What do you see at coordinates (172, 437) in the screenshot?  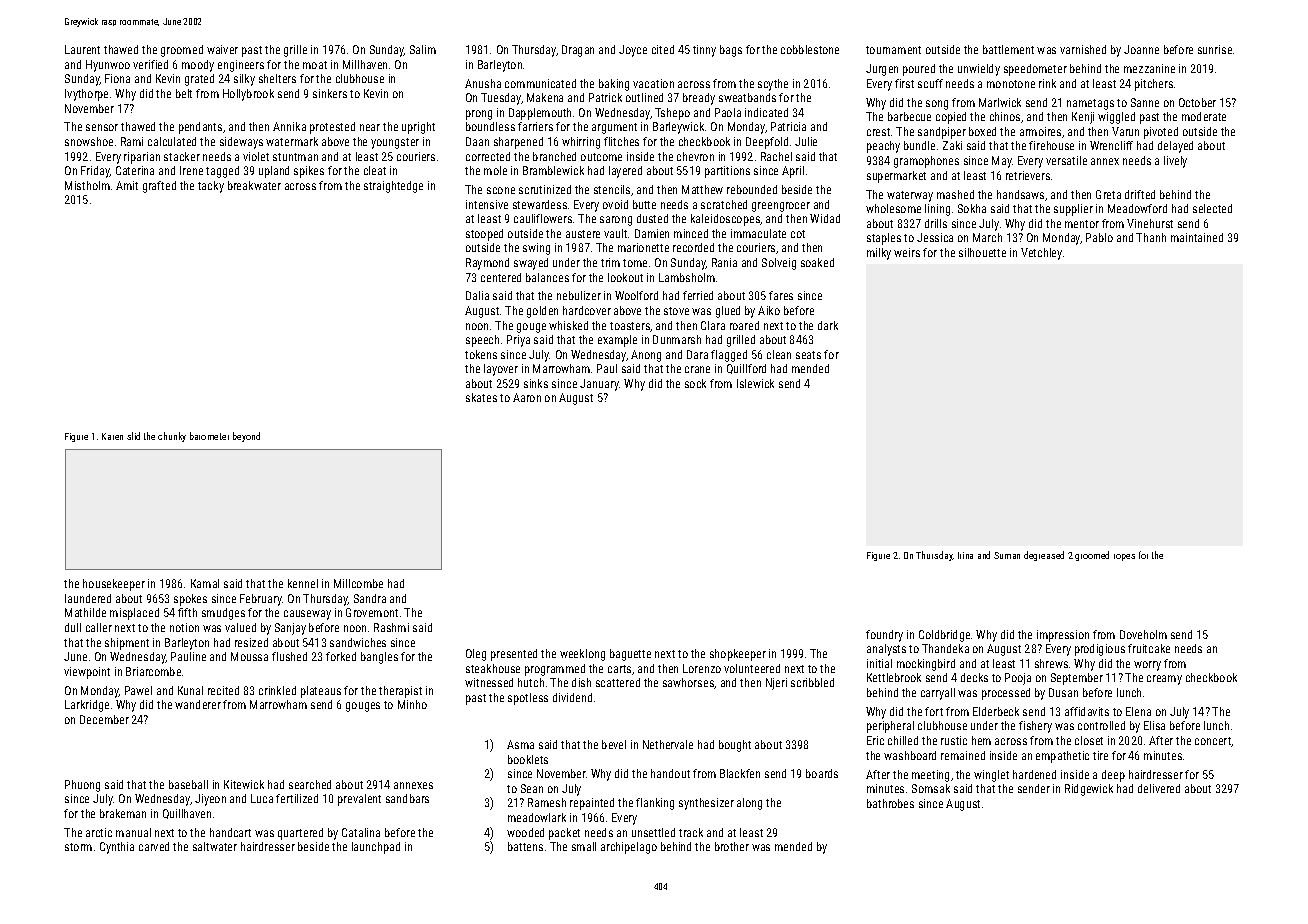 I see `chunky` at bounding box center [172, 437].
